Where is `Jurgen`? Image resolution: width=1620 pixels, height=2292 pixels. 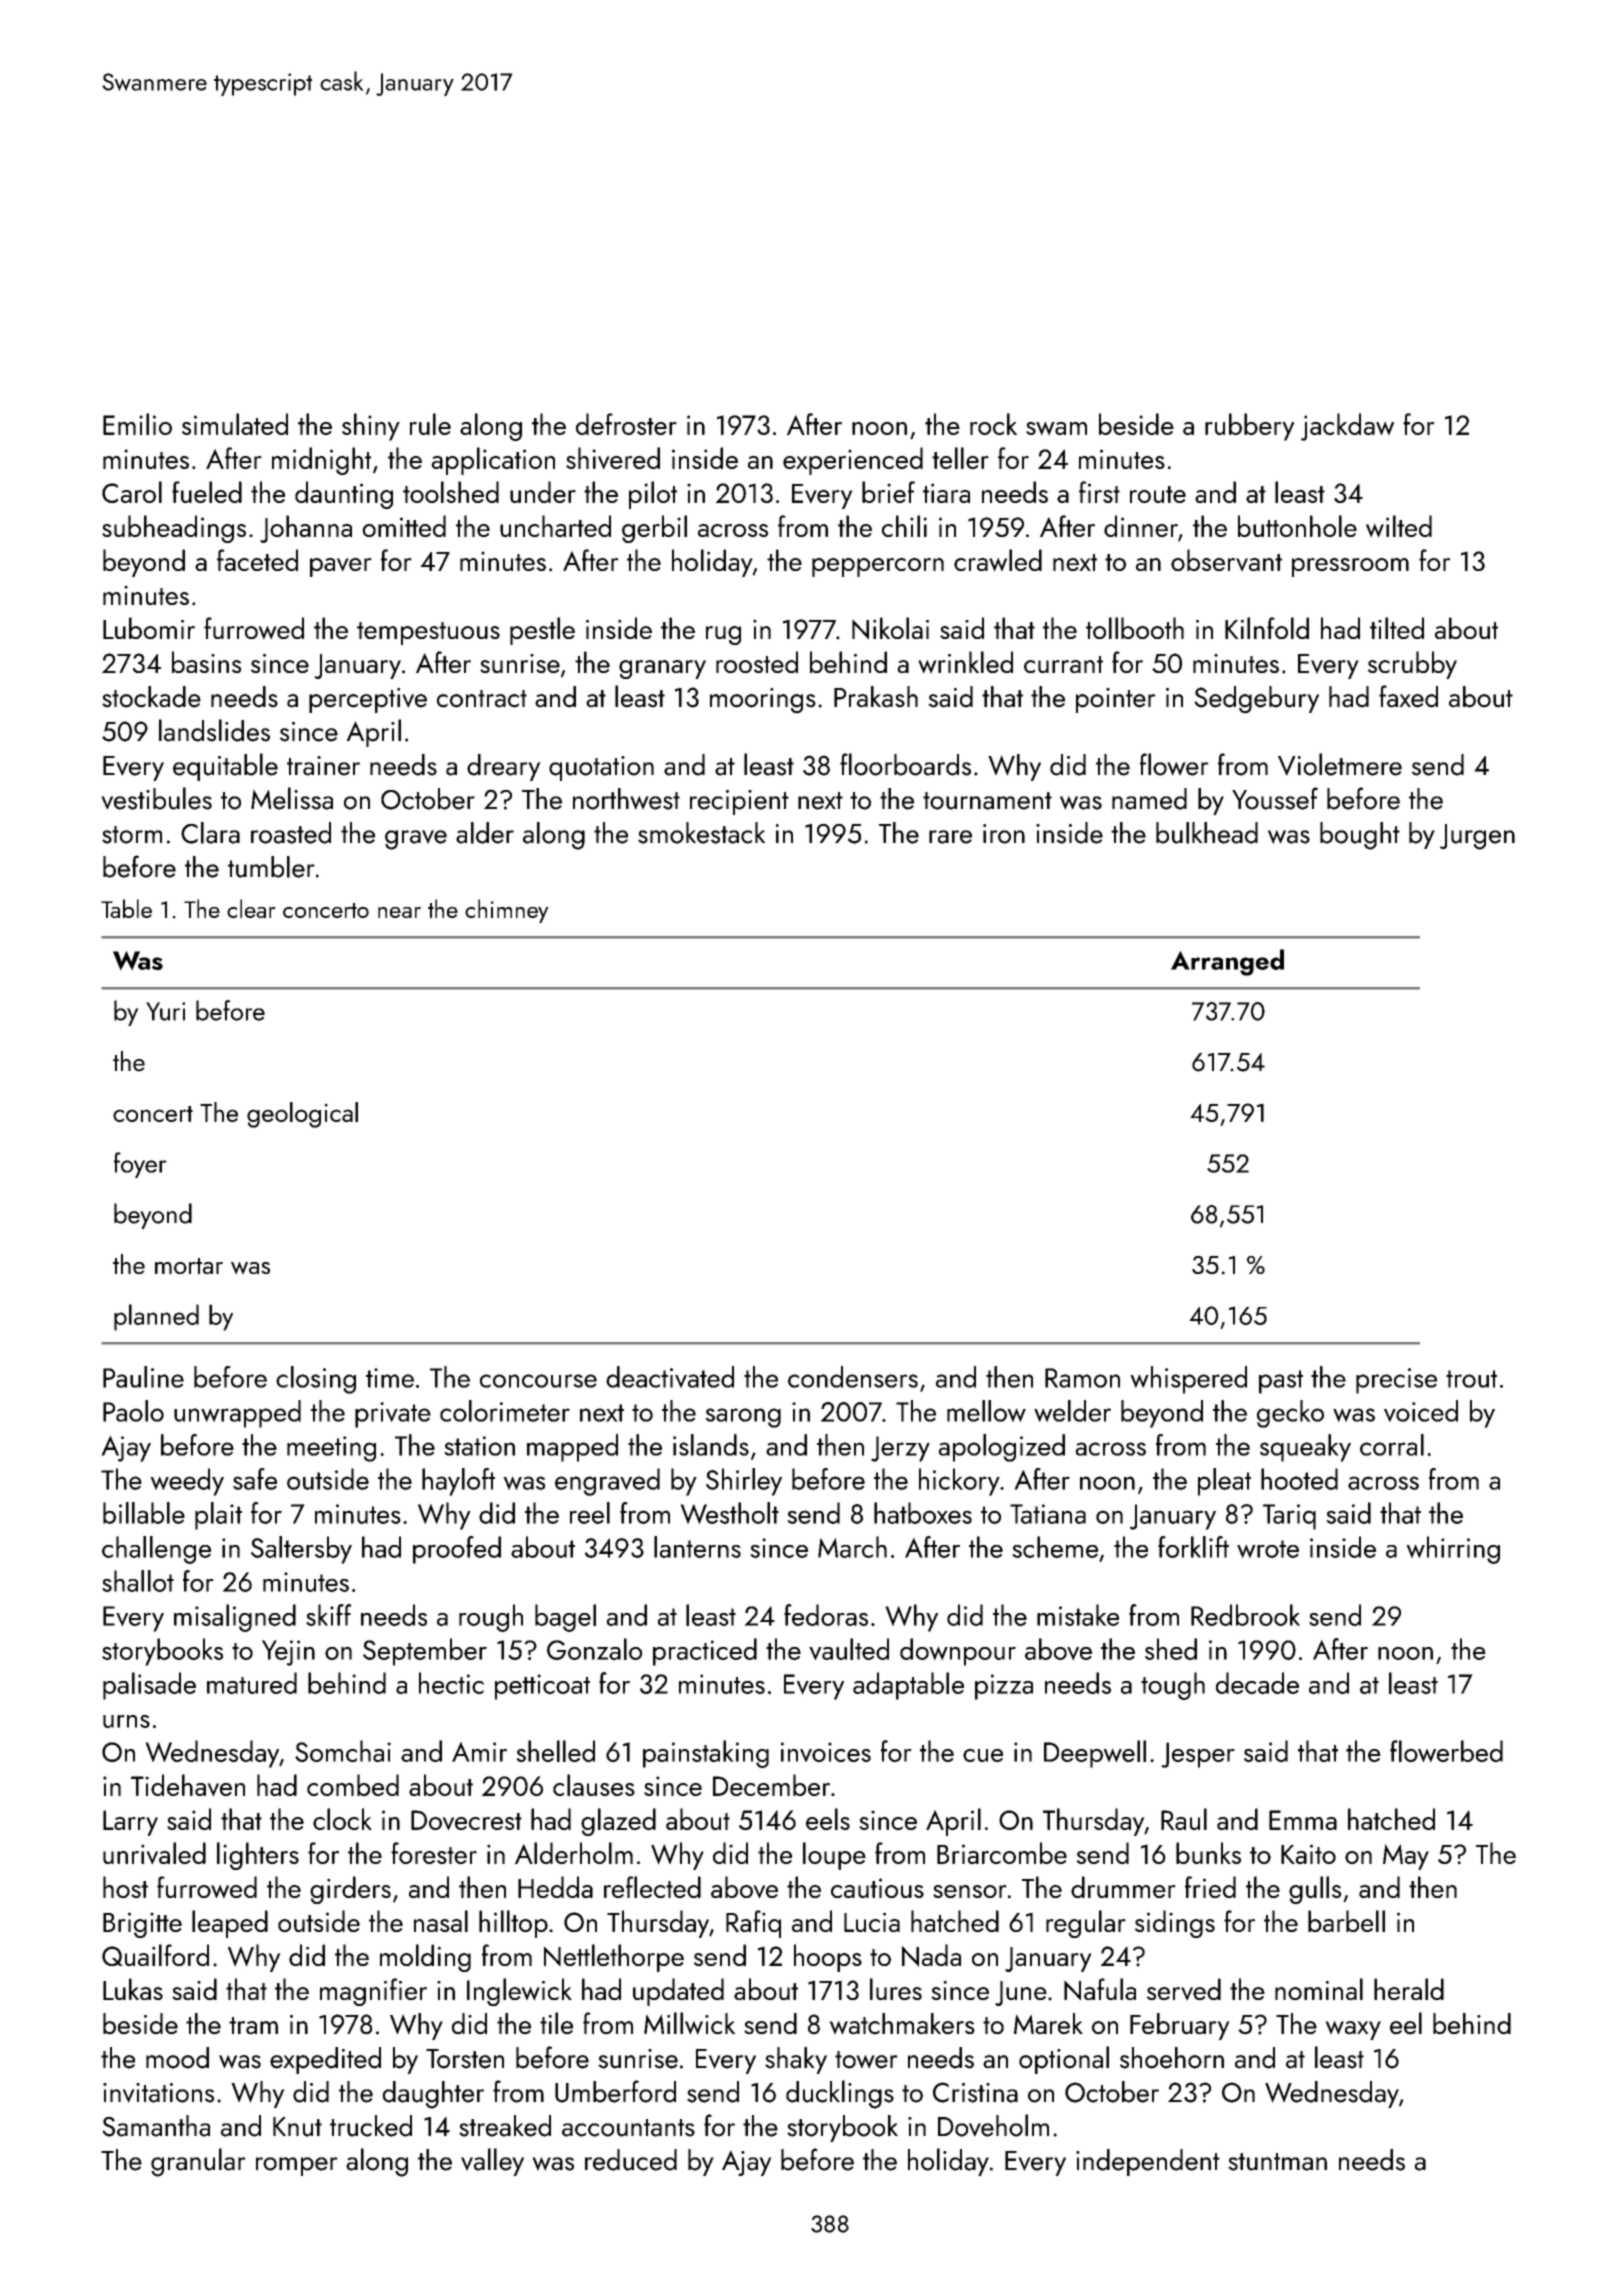
Jurgen is located at coordinates (1477, 837).
